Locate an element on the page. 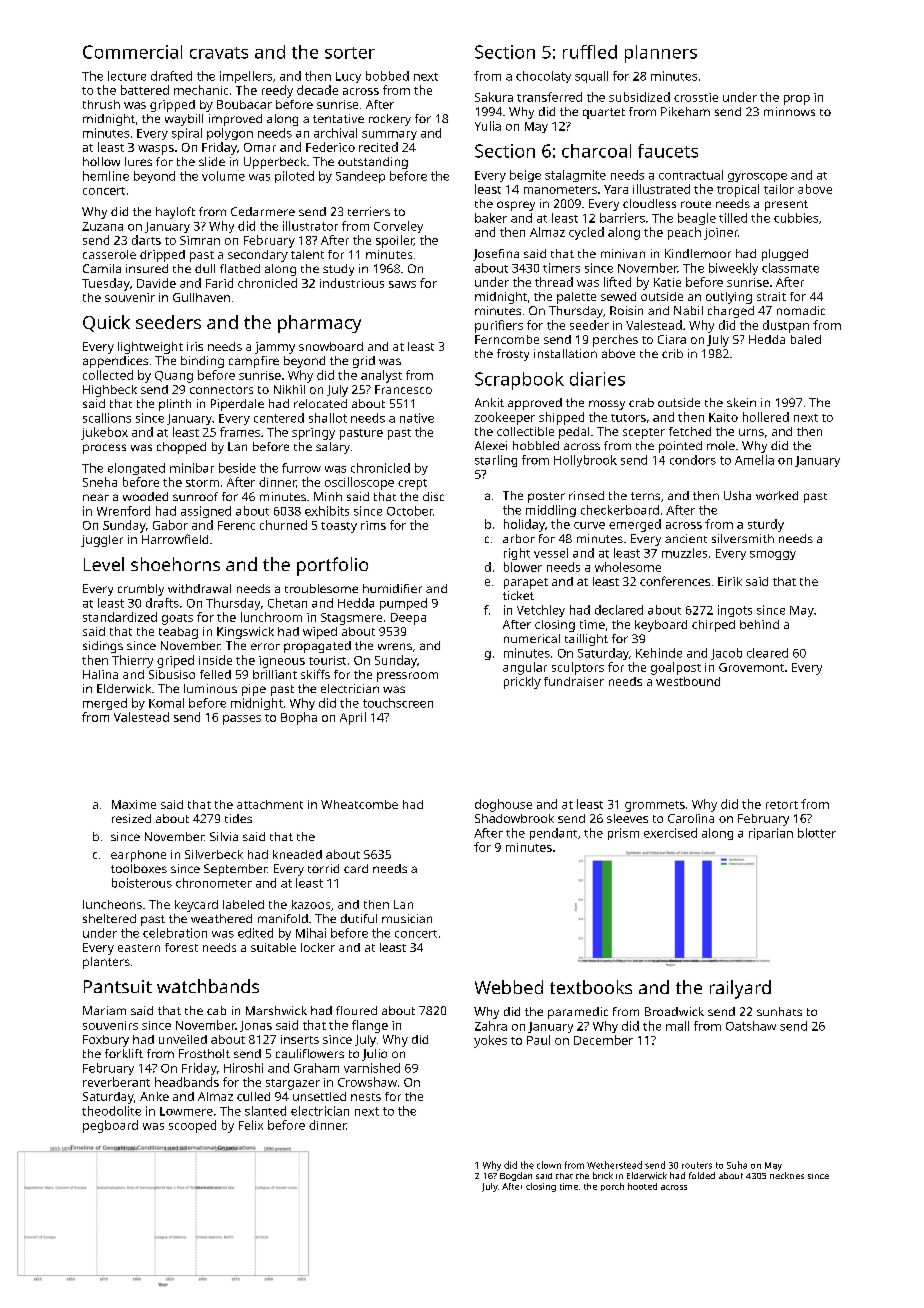 This page has height=1308, width=924. blotter is located at coordinates (817, 833).
